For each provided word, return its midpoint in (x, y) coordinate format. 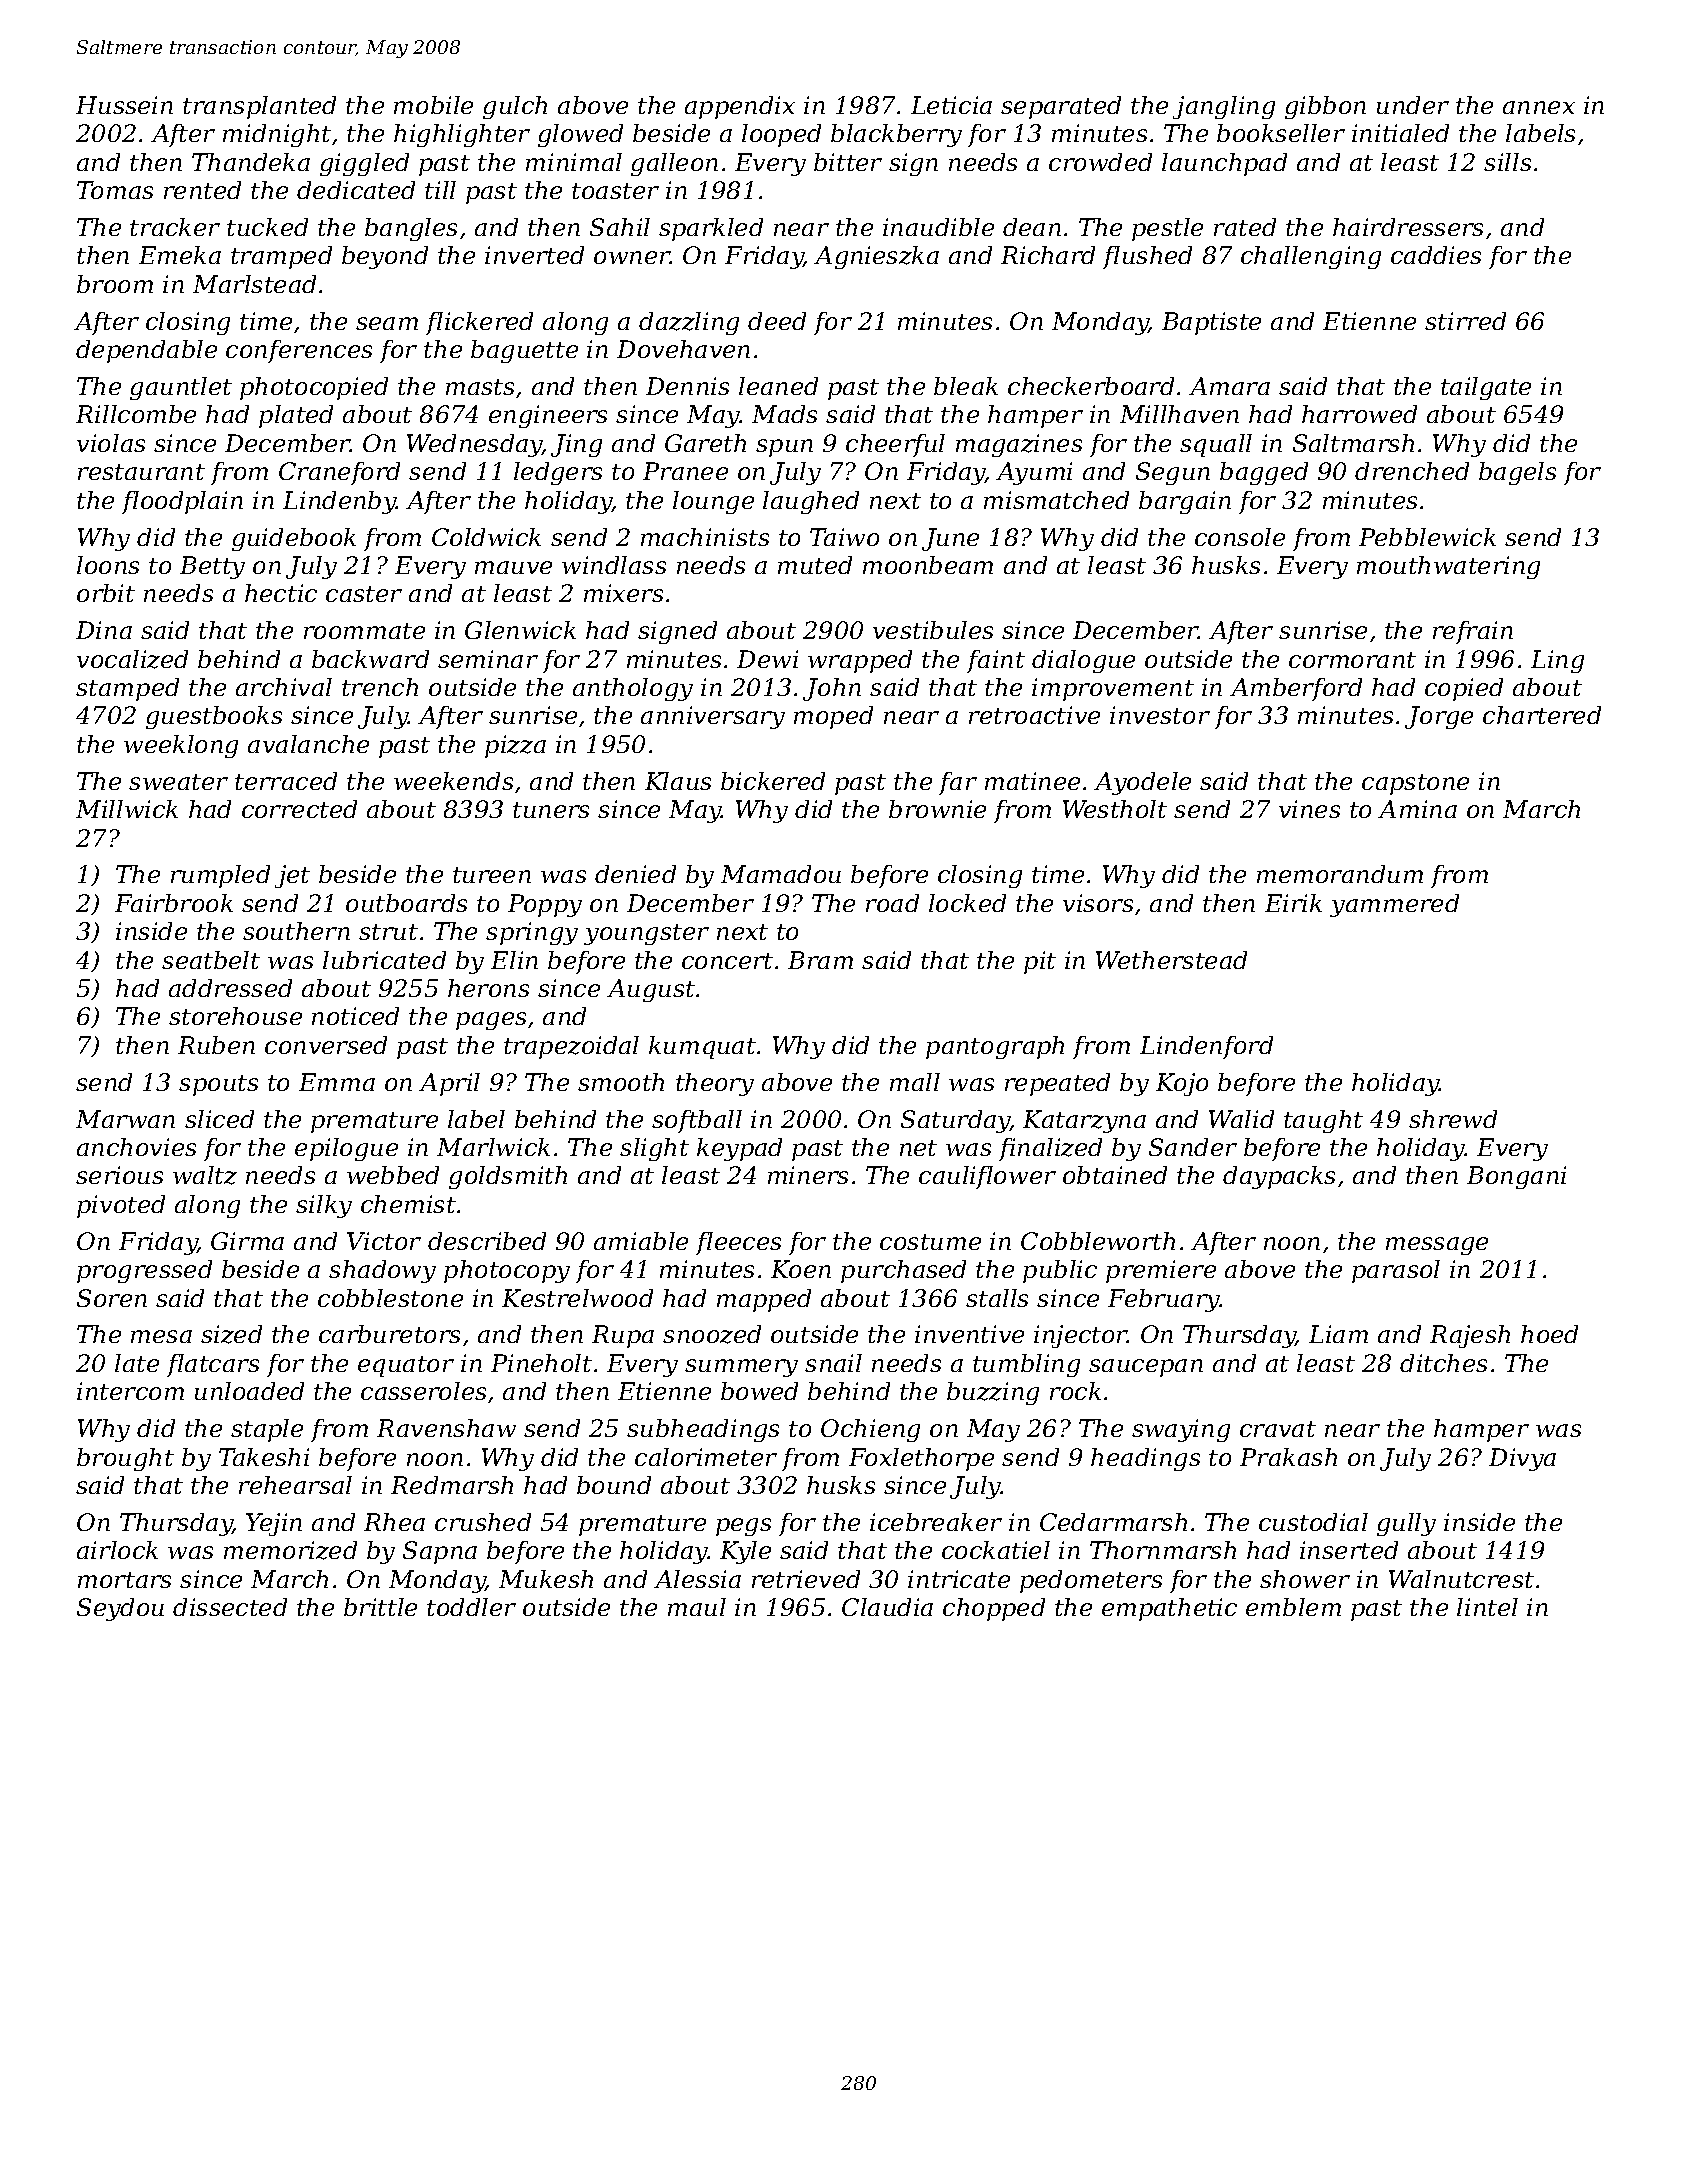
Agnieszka (876, 257)
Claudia (887, 1607)
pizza (515, 746)
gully (1406, 1524)
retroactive (1034, 715)
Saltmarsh (1353, 443)
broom (115, 284)
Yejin (274, 1524)
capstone (1415, 784)
